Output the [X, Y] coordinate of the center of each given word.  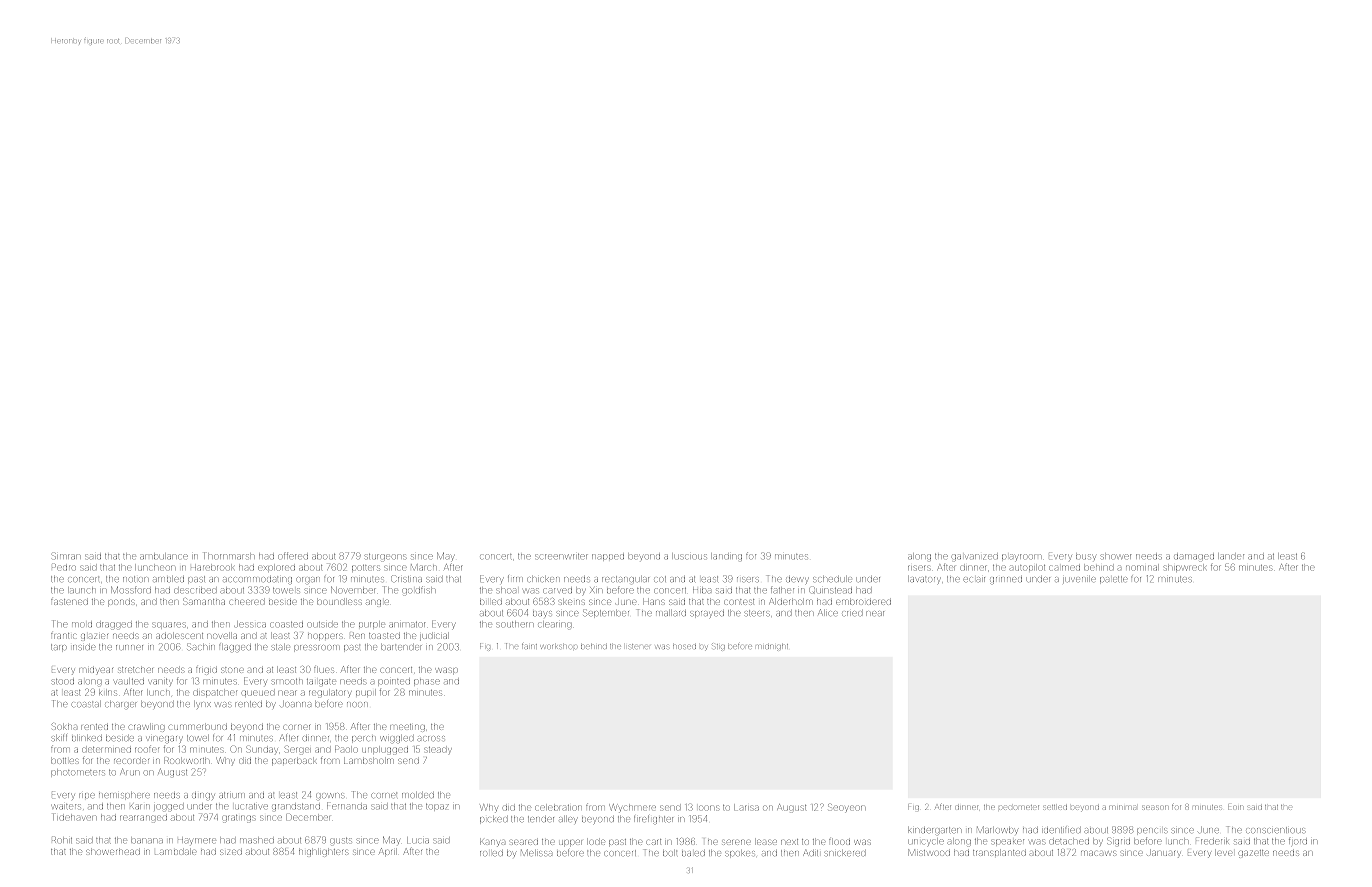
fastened [69, 602]
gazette [1254, 854]
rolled [491, 853]
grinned [1006, 580]
